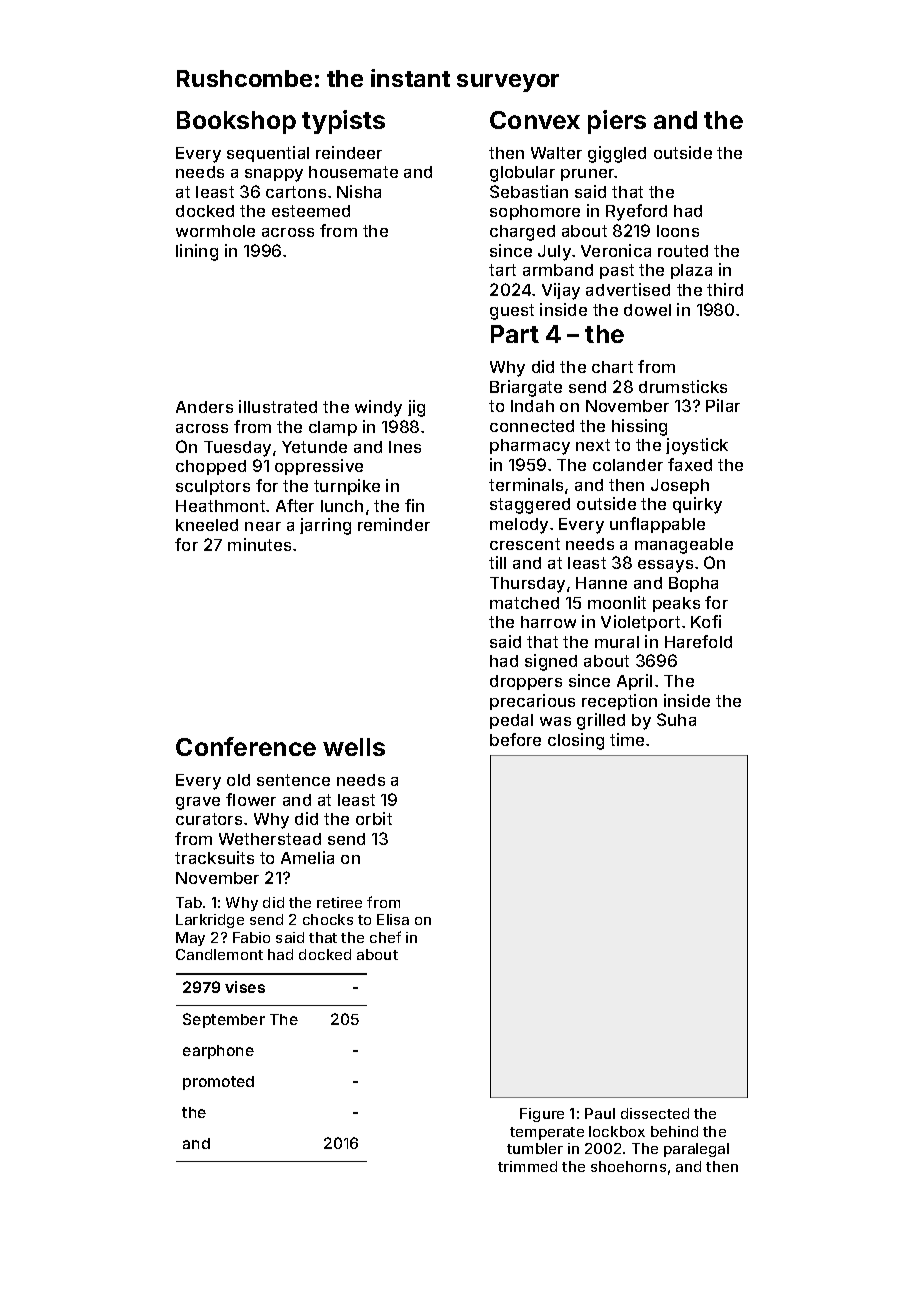 The width and height of the image is (924, 1311). What do you see at coordinates (627, 739) in the image?
I see `time` at bounding box center [627, 739].
